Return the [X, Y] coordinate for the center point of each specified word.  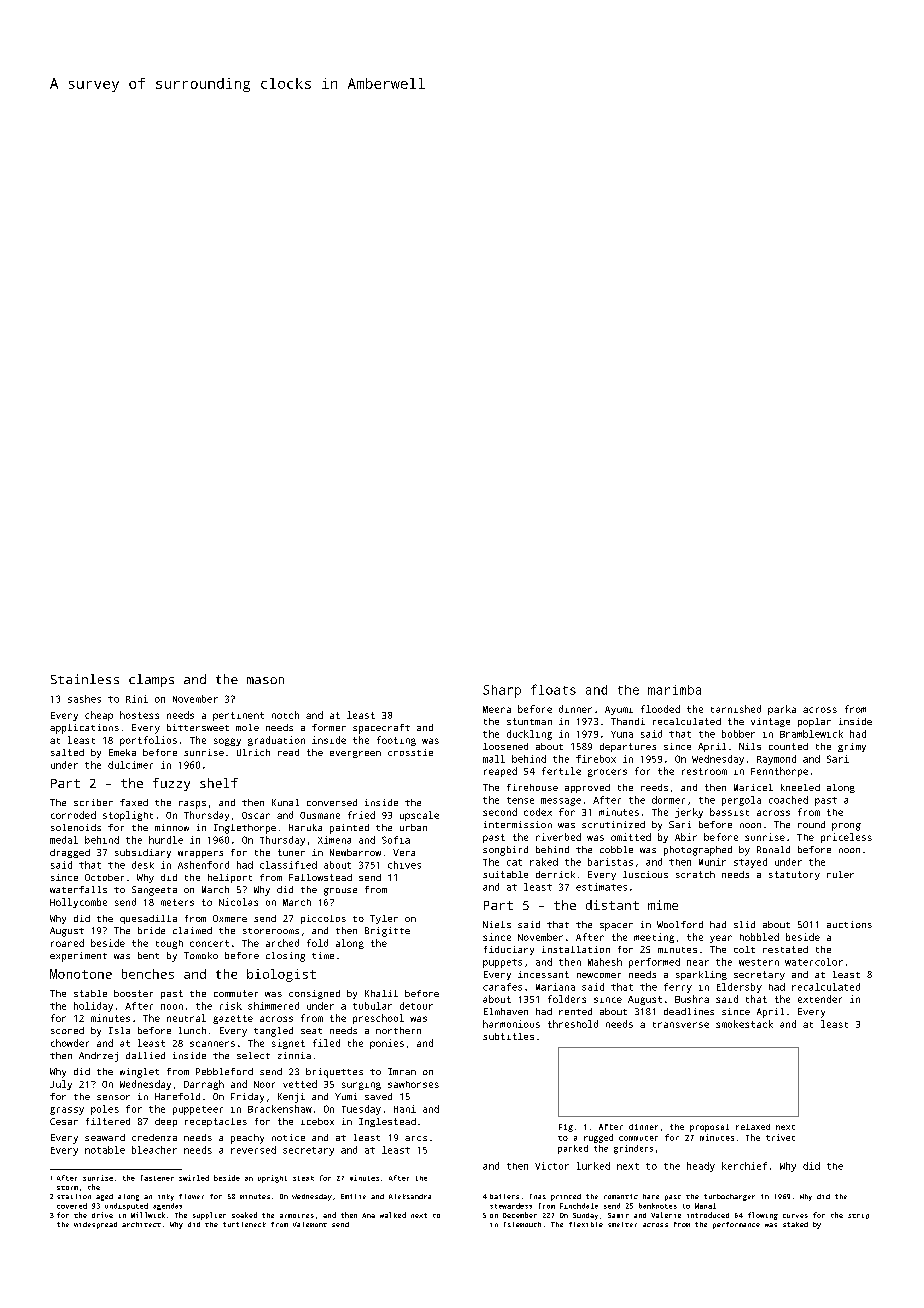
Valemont [310, 1224]
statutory [794, 875]
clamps [151, 680]
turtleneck [244, 1224]
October [104, 877]
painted [349, 829]
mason [265, 680]
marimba [674, 690]
